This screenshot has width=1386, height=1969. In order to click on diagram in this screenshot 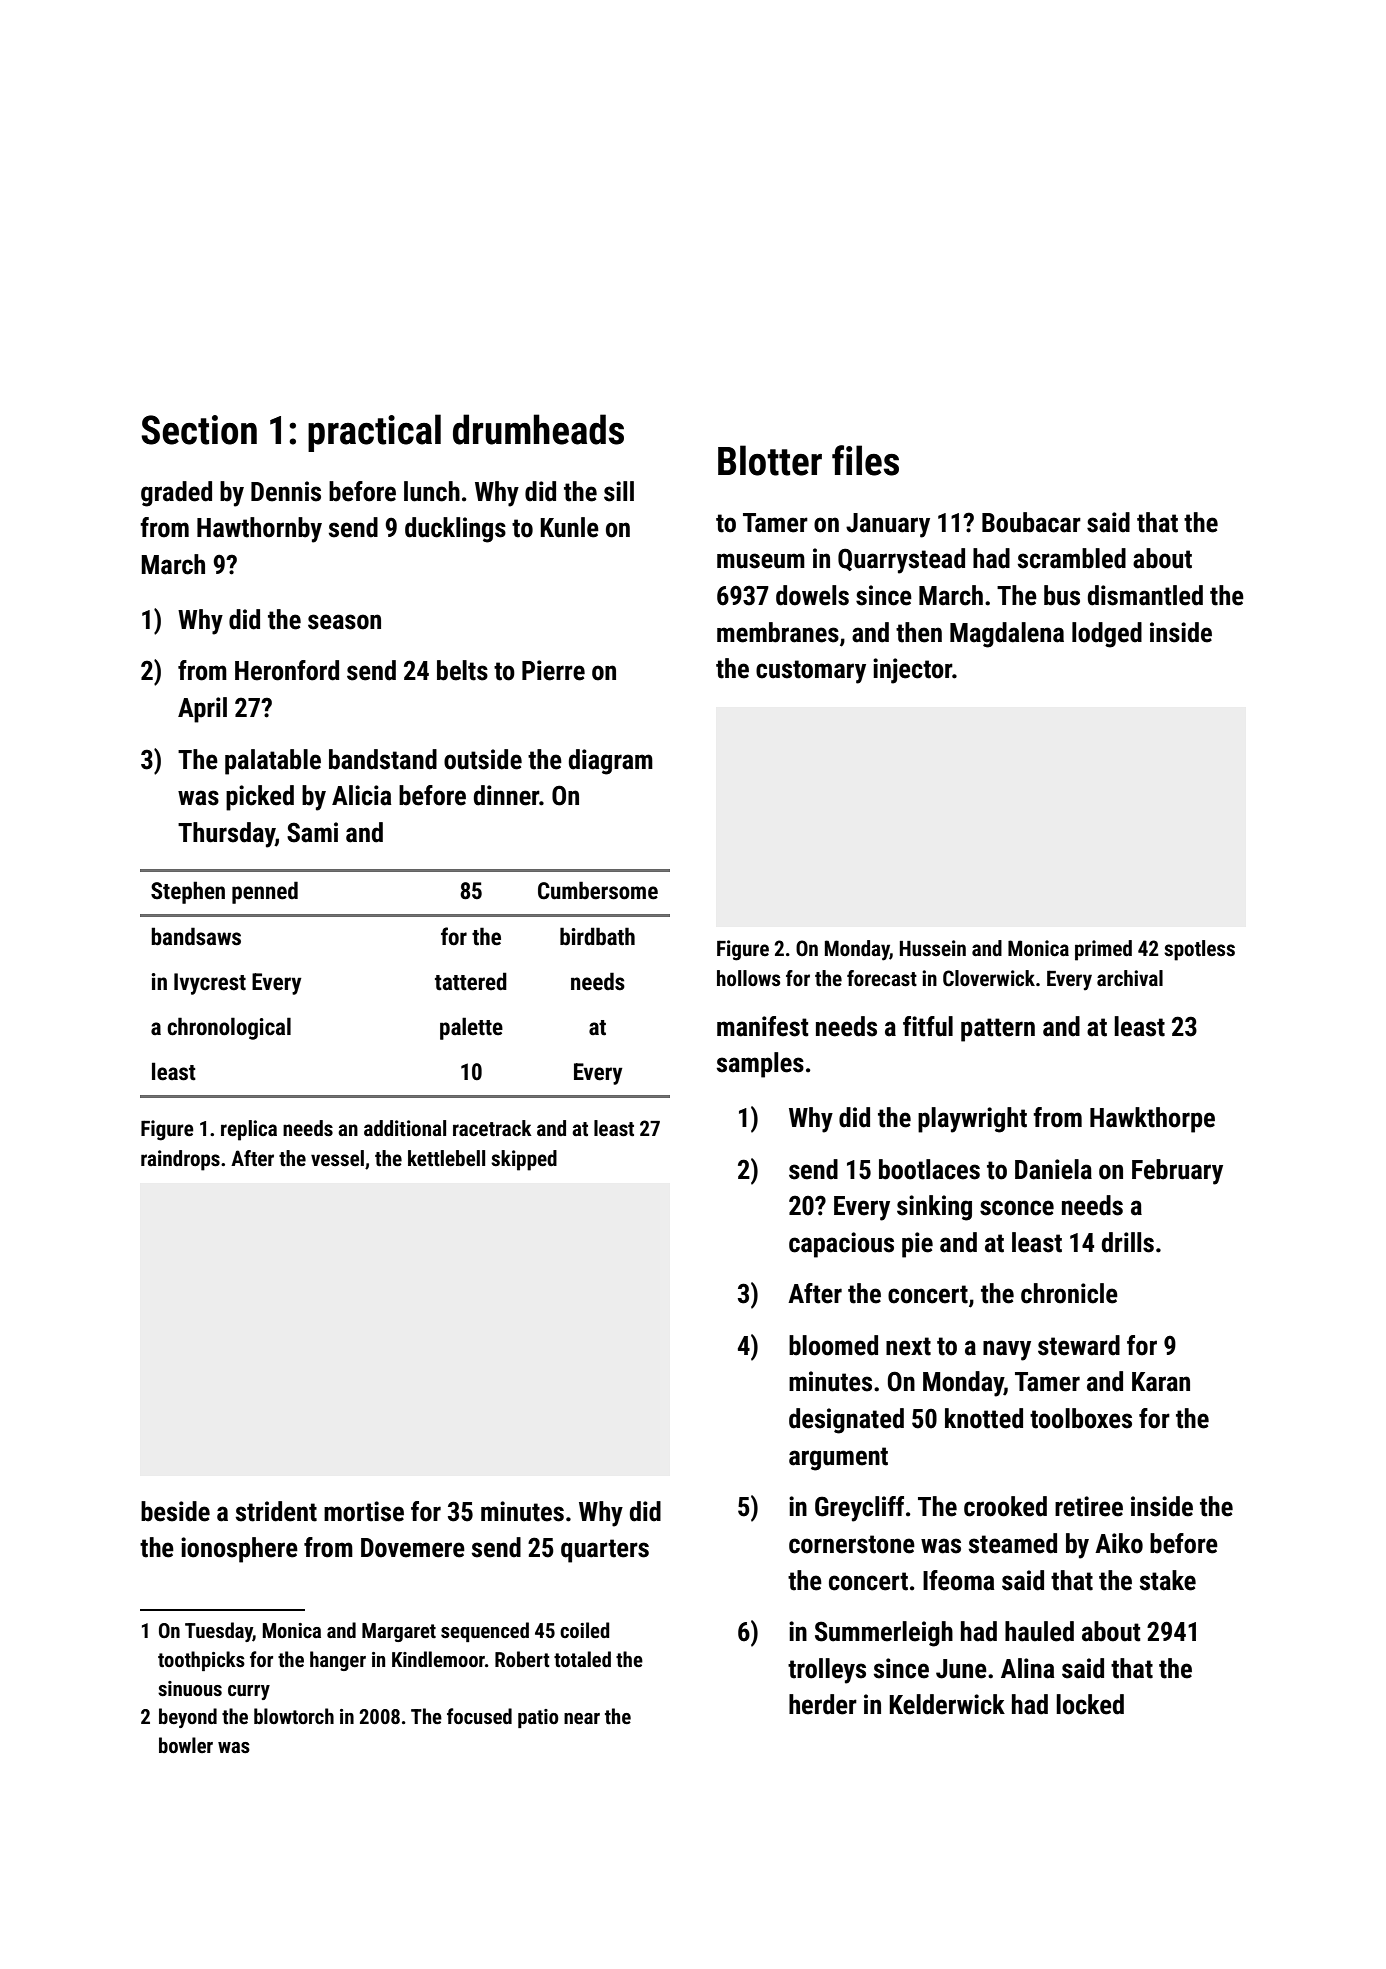, I will do `click(611, 762)`.
